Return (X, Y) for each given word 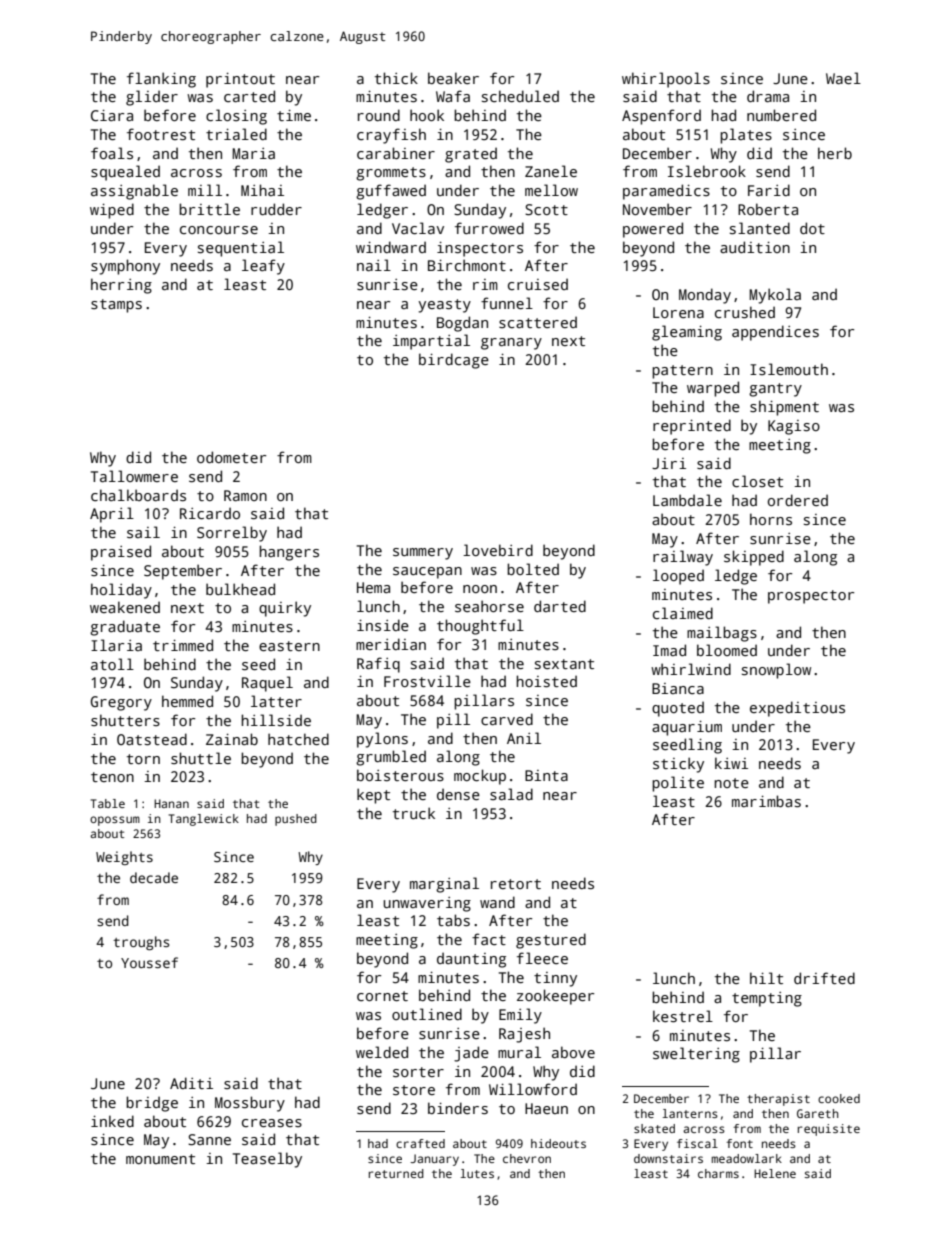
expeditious (797, 709)
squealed (125, 173)
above (573, 1052)
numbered (781, 115)
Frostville (427, 681)
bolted (533, 569)
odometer (231, 457)
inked (112, 1121)
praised (121, 553)
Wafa (453, 96)
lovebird (498, 550)
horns (771, 519)
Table (108, 803)
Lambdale (687, 500)
